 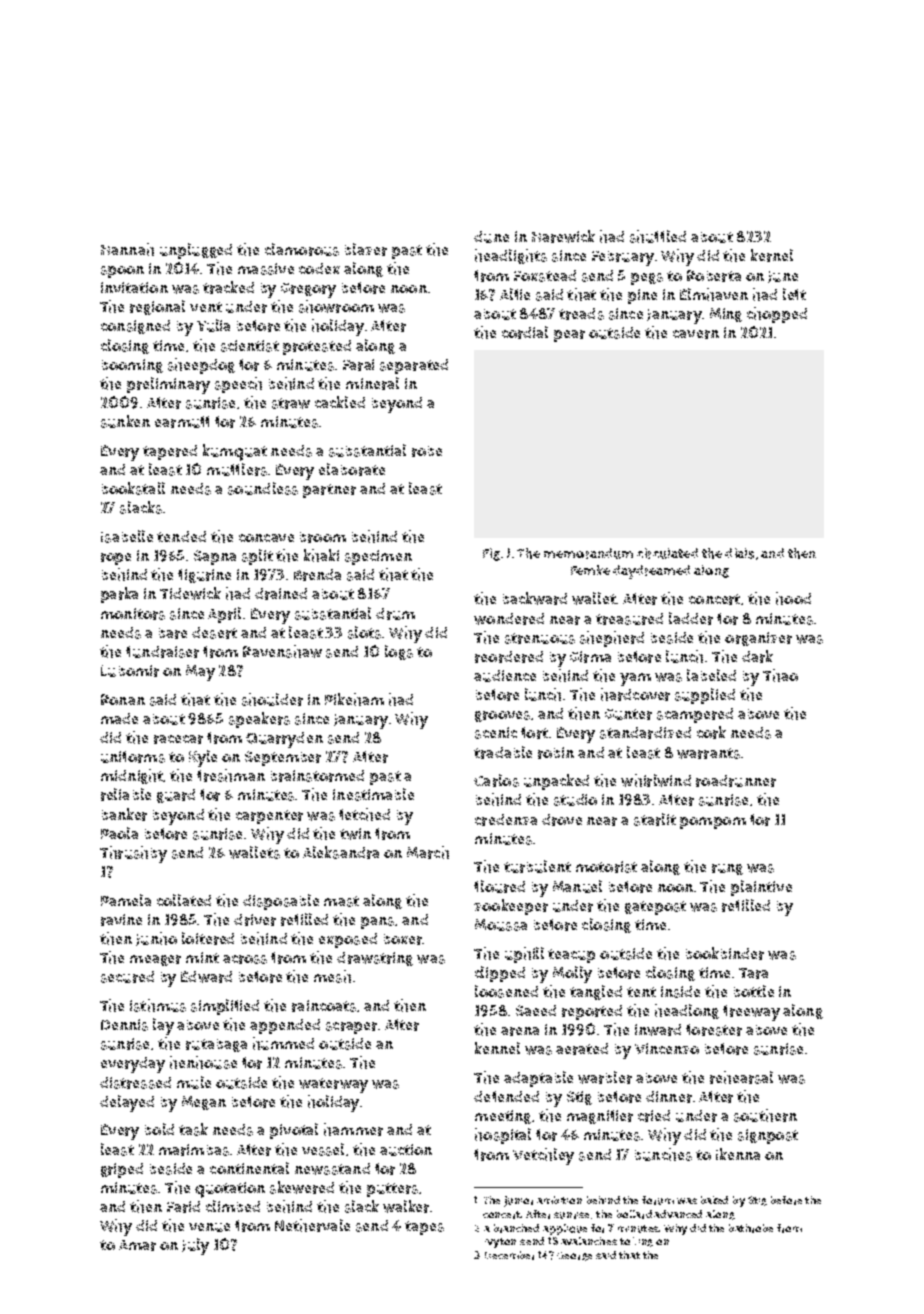 I want to click on drum, so click(x=395, y=614).
